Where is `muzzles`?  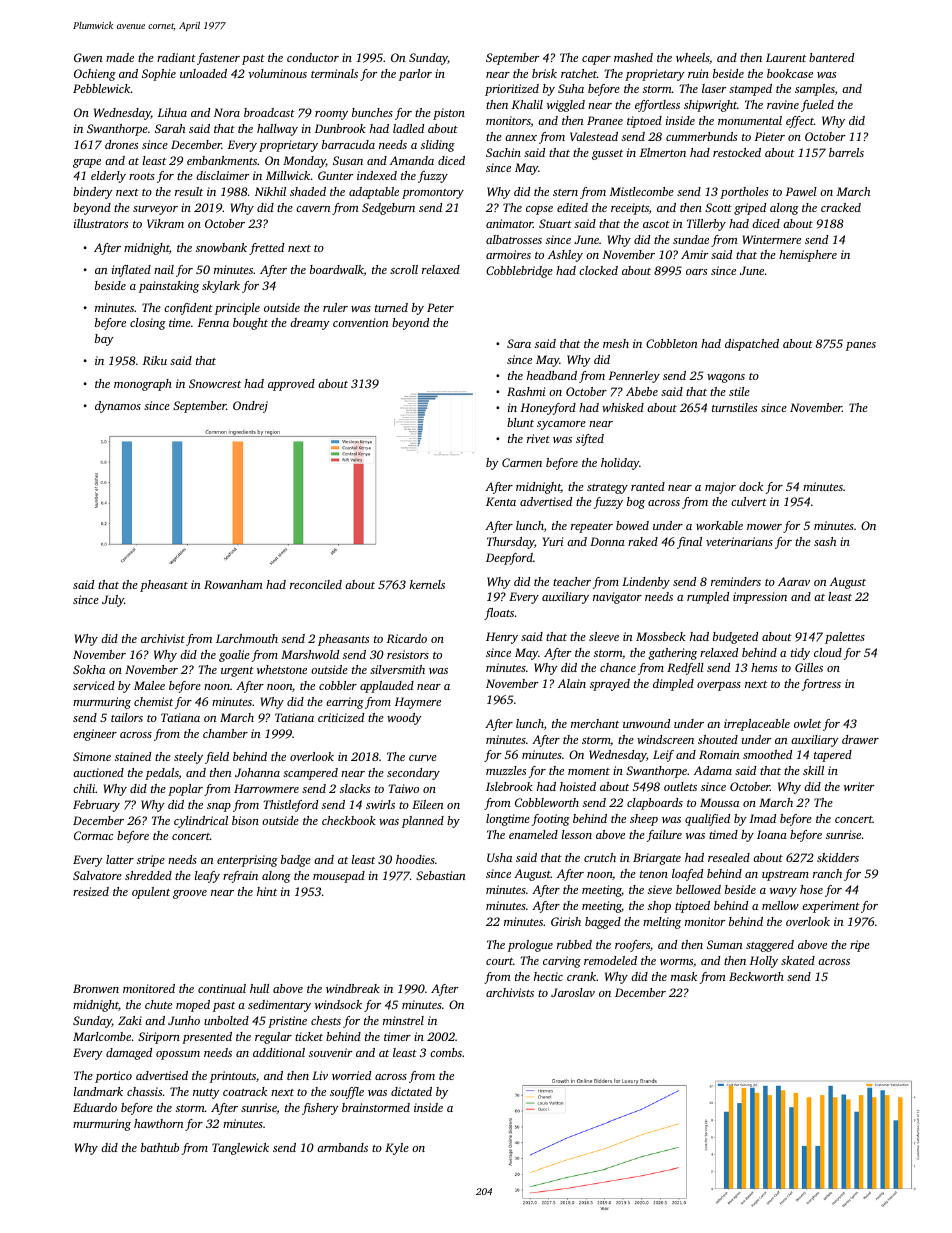
muzzles is located at coordinates (506, 770).
